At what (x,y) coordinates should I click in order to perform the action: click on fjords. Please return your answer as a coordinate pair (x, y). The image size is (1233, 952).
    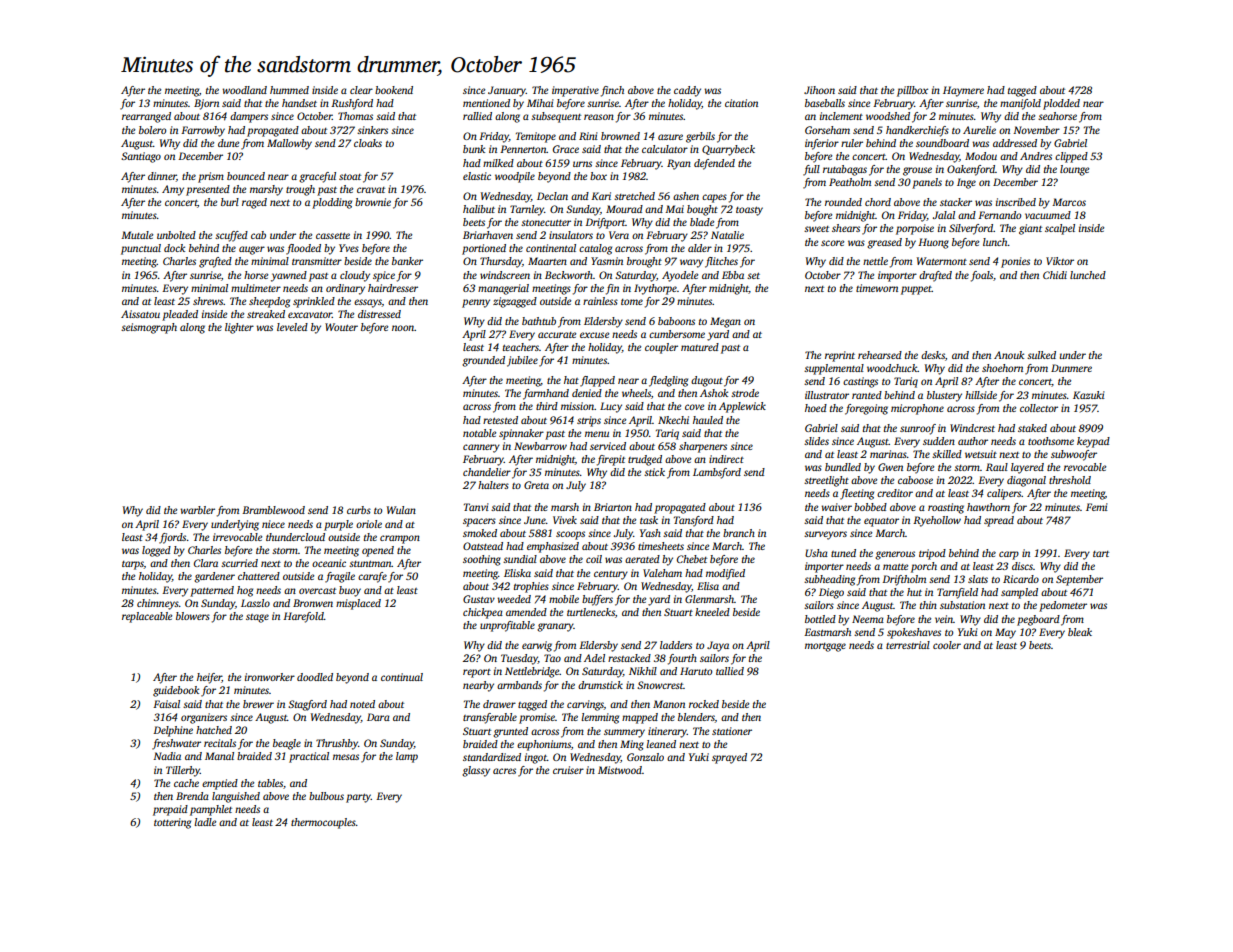
    Looking at the image, I should click on (172, 538).
